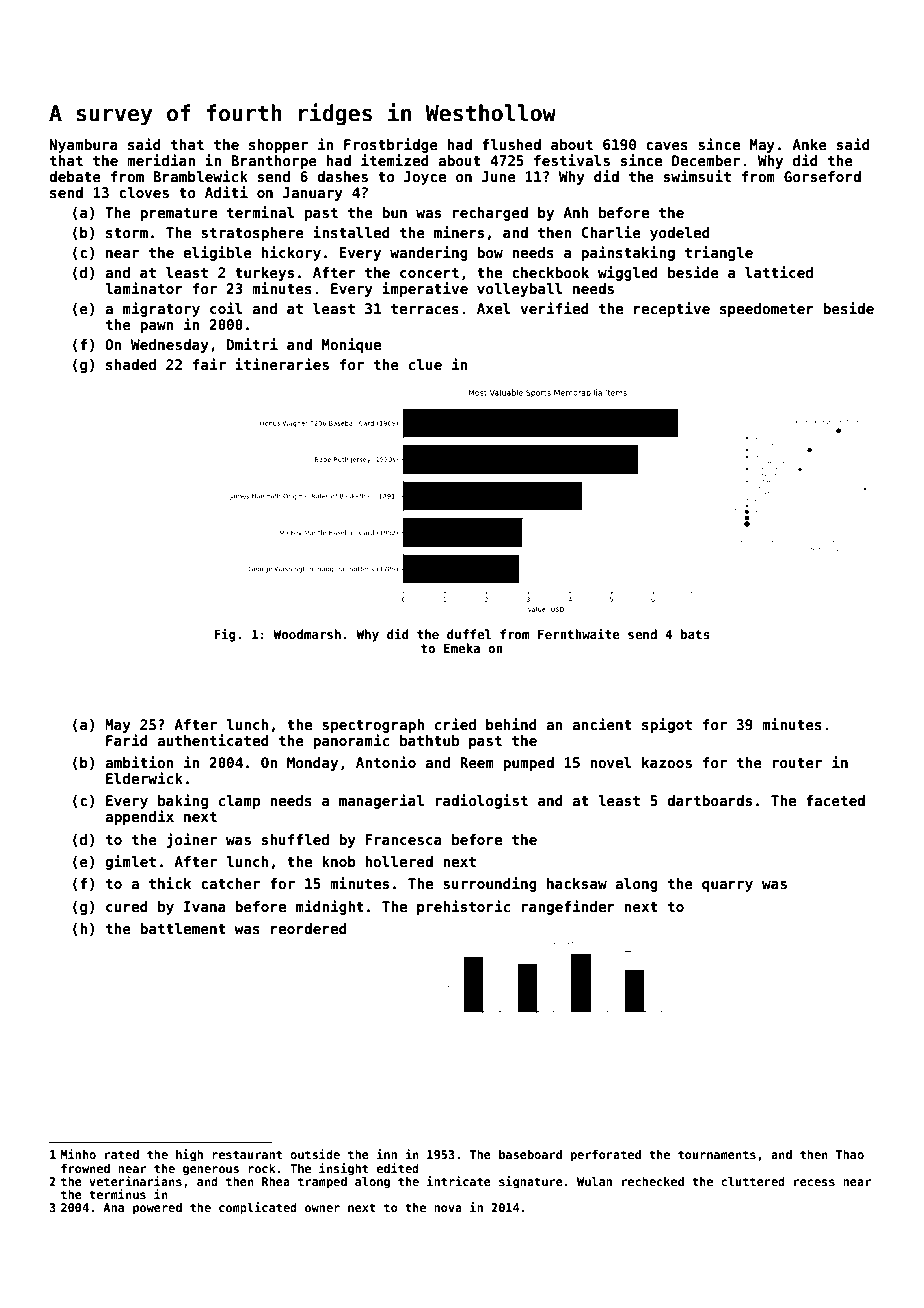  Describe the element at coordinates (727, 886) in the document. I see `quarry` at that location.
